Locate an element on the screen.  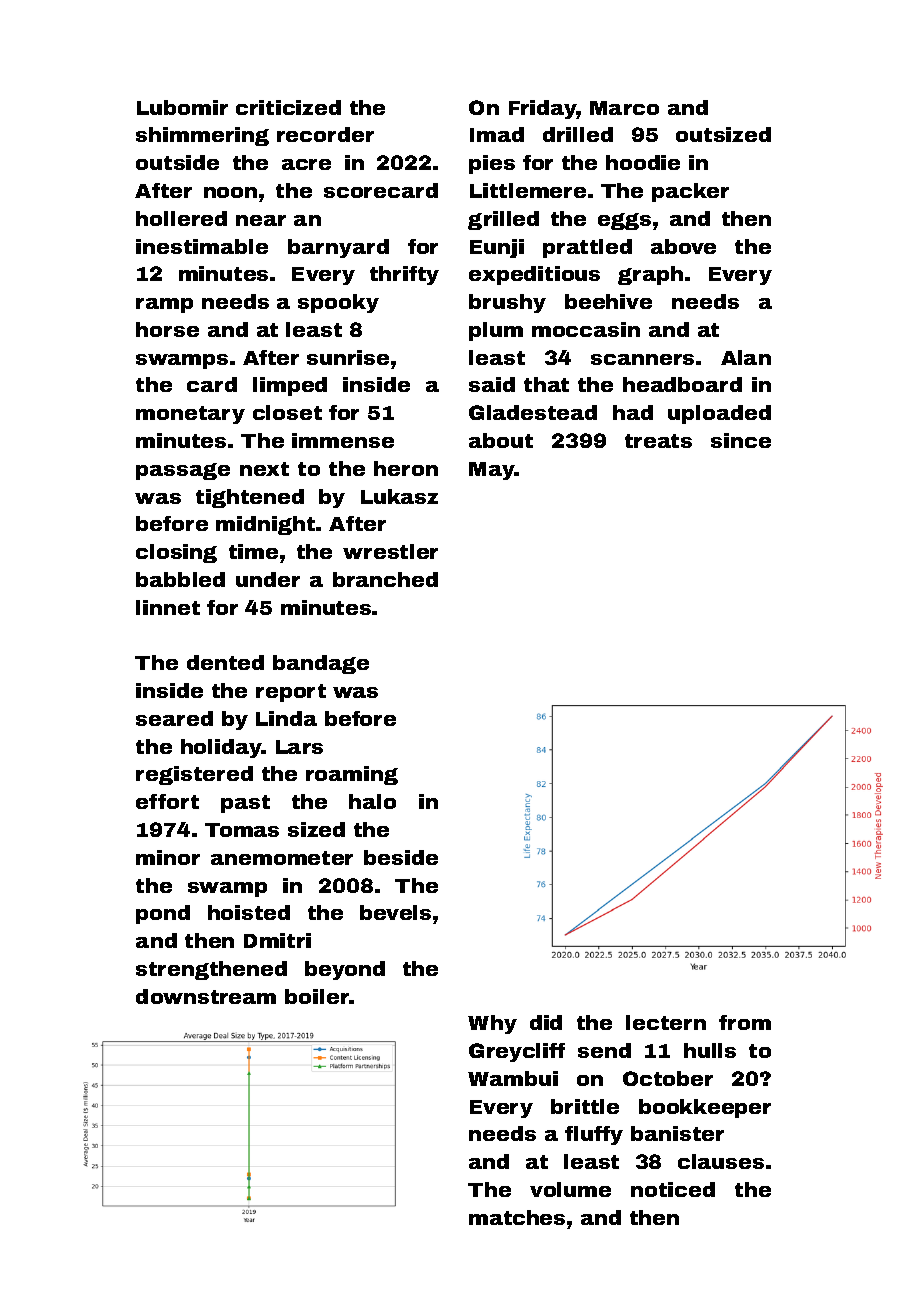
downstream is located at coordinates (206, 996).
